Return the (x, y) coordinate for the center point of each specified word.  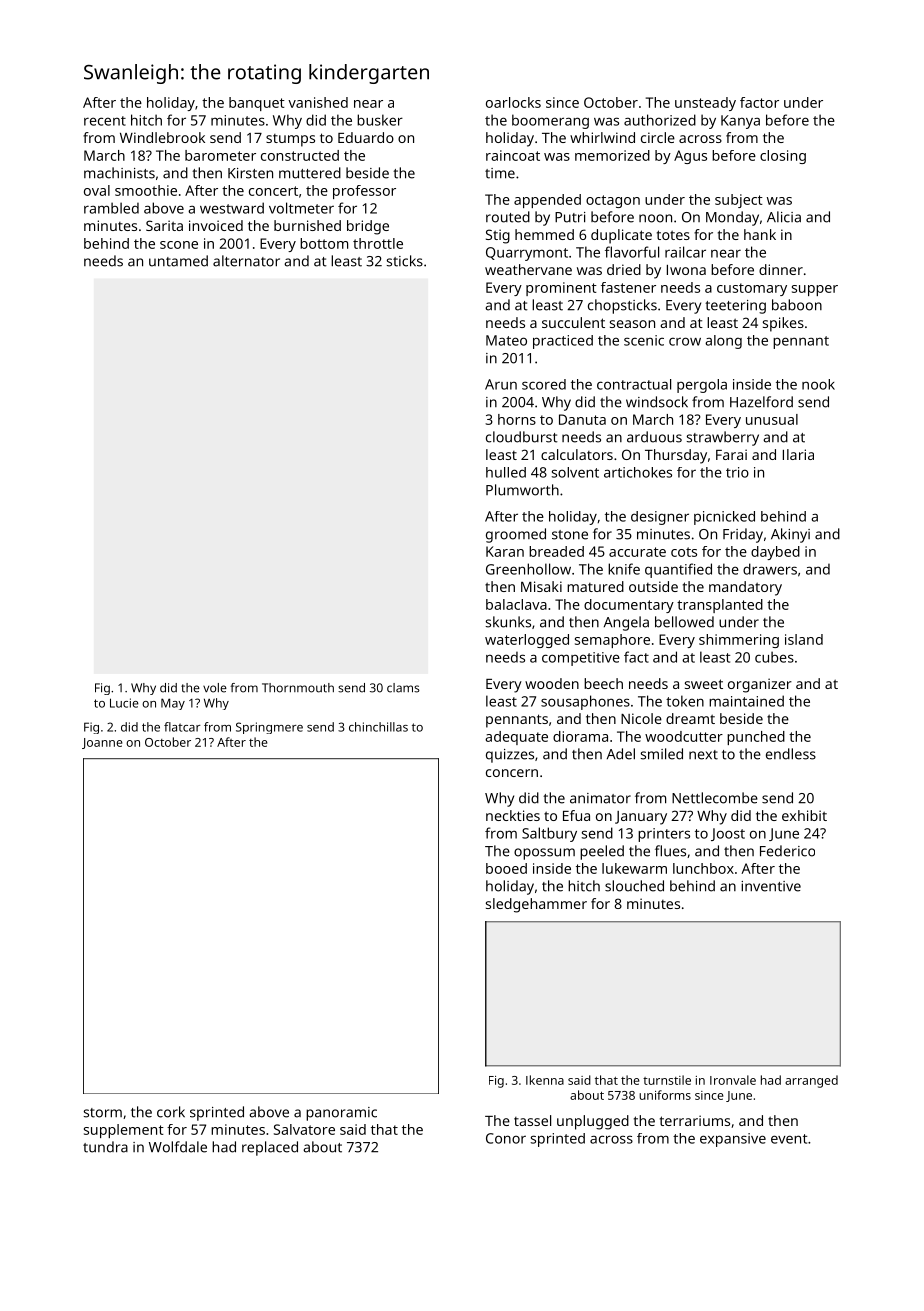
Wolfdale (178, 1147)
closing (783, 157)
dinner (781, 269)
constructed (300, 155)
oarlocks (513, 102)
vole (215, 688)
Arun (501, 384)
